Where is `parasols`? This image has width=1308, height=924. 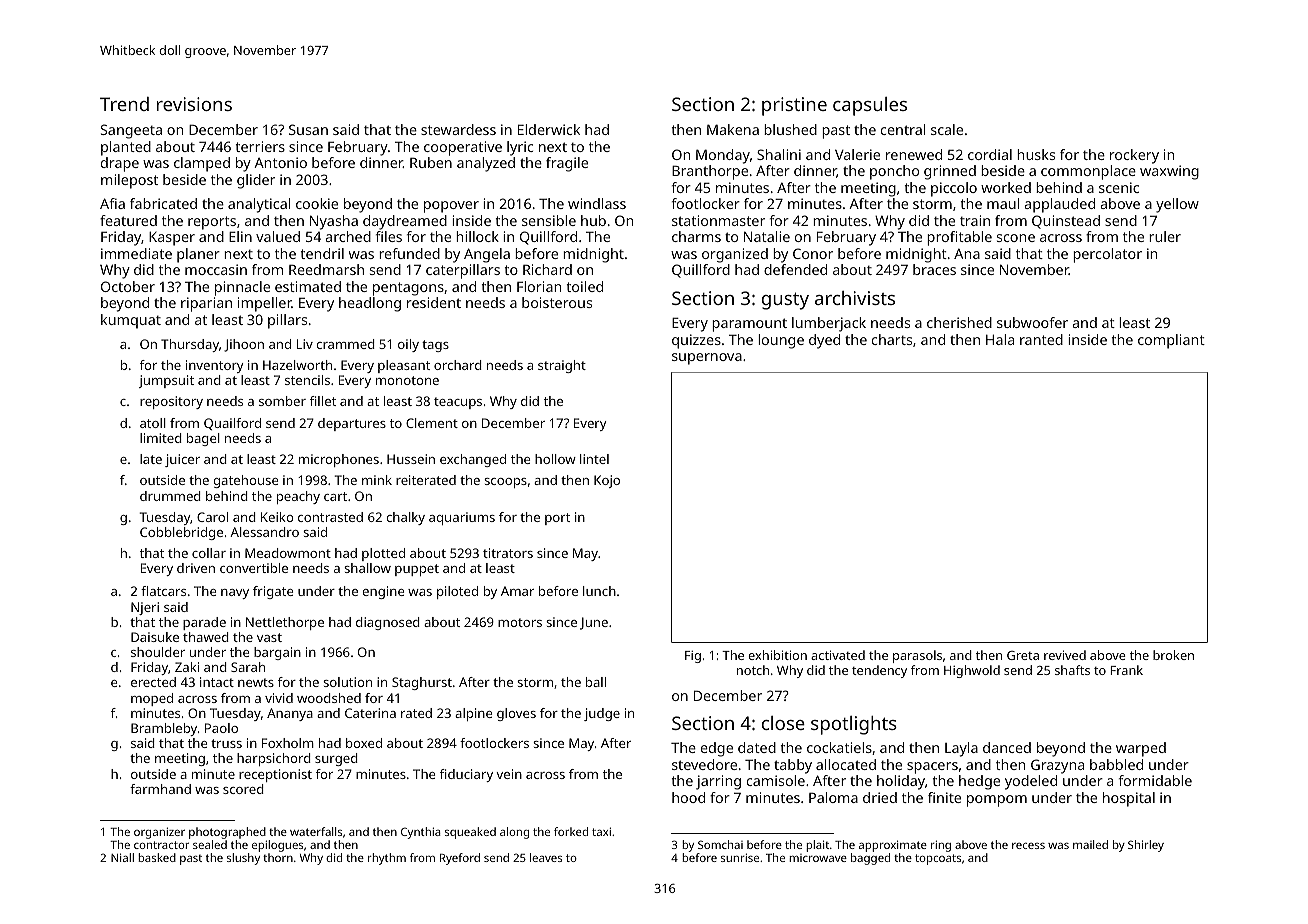 parasols is located at coordinates (917, 656).
